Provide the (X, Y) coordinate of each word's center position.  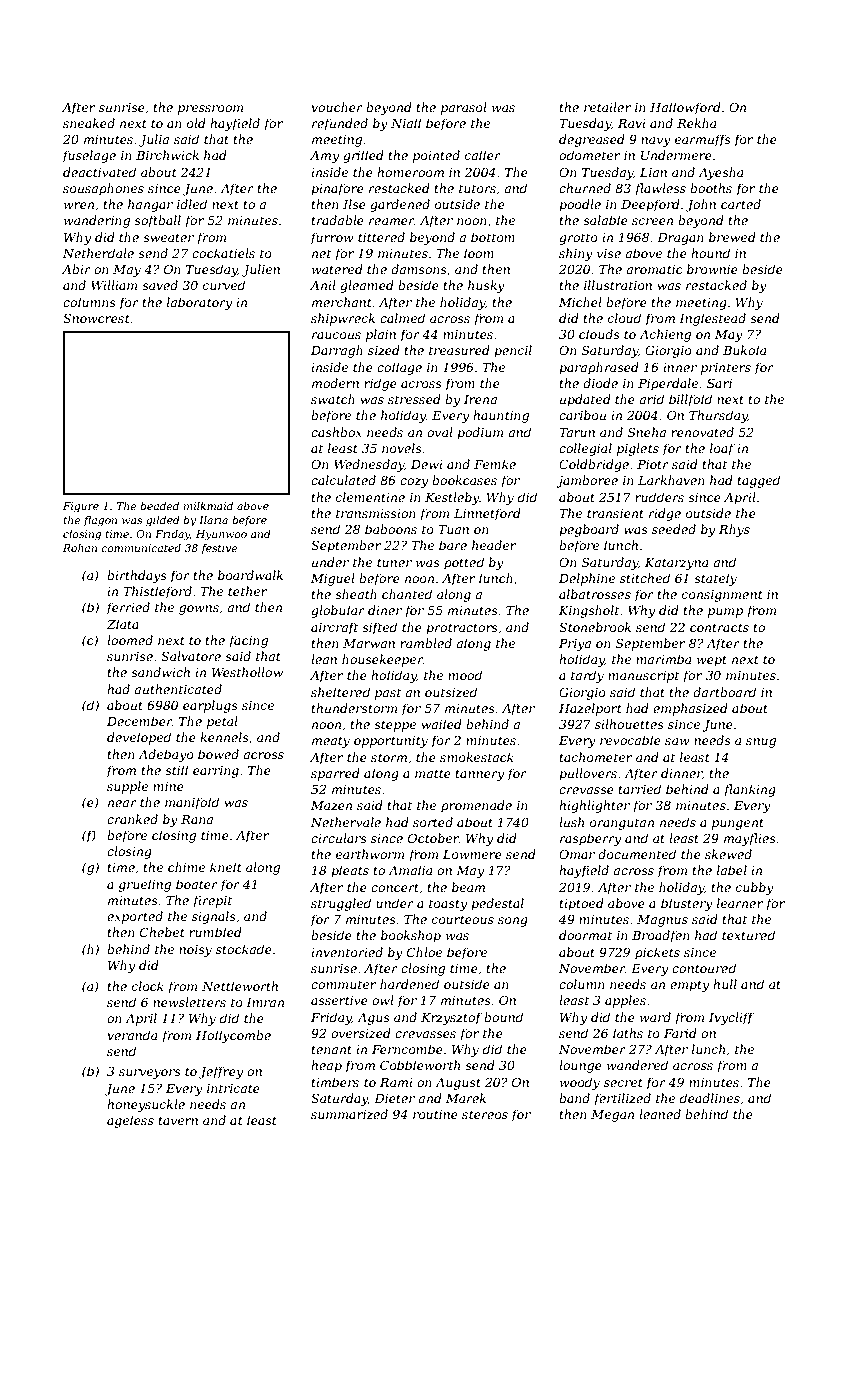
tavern (178, 1120)
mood (465, 675)
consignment (722, 596)
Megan (612, 1116)
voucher (337, 107)
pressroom (210, 110)
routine (435, 1114)
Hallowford (685, 108)
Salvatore (191, 656)
